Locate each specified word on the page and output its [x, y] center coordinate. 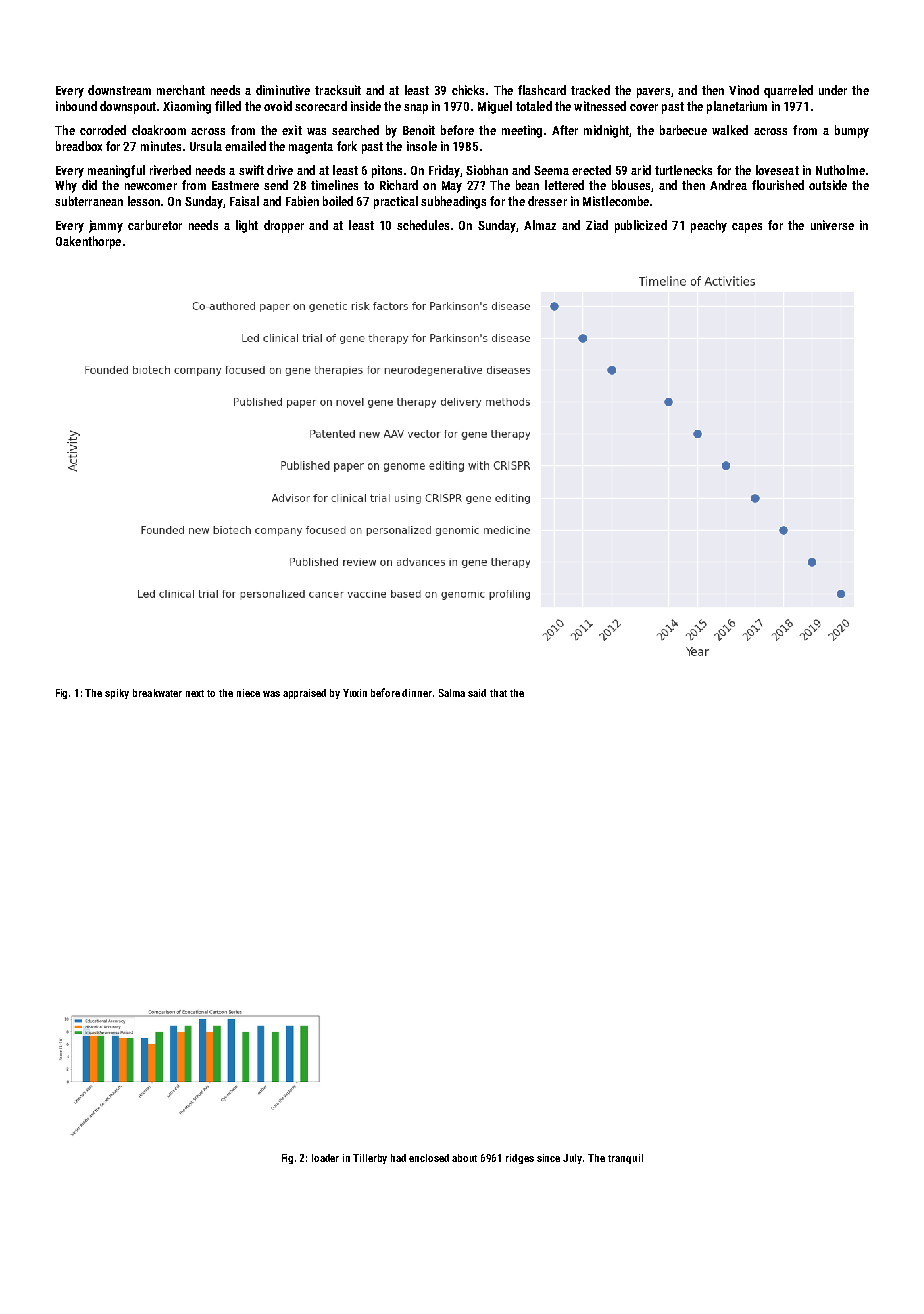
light [247, 226]
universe [832, 225]
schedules [423, 225]
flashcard [542, 90]
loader [325, 1158]
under [833, 90]
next [195, 693]
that [498, 693]
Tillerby [370, 1159]
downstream [119, 90]
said [477, 693]
